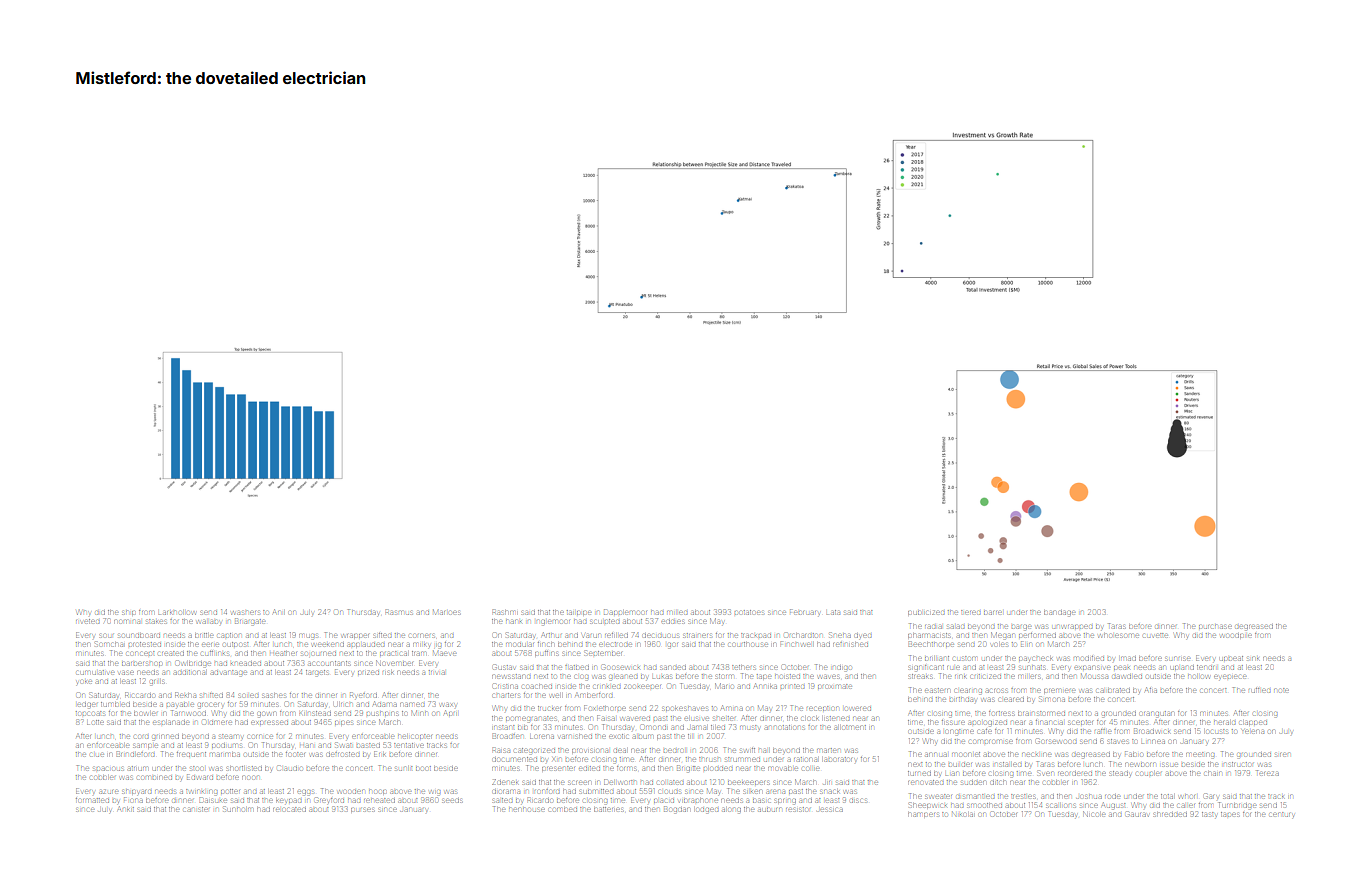 The height and width of the screenshot is (887, 1372). I want to click on Fiona, so click(133, 800).
